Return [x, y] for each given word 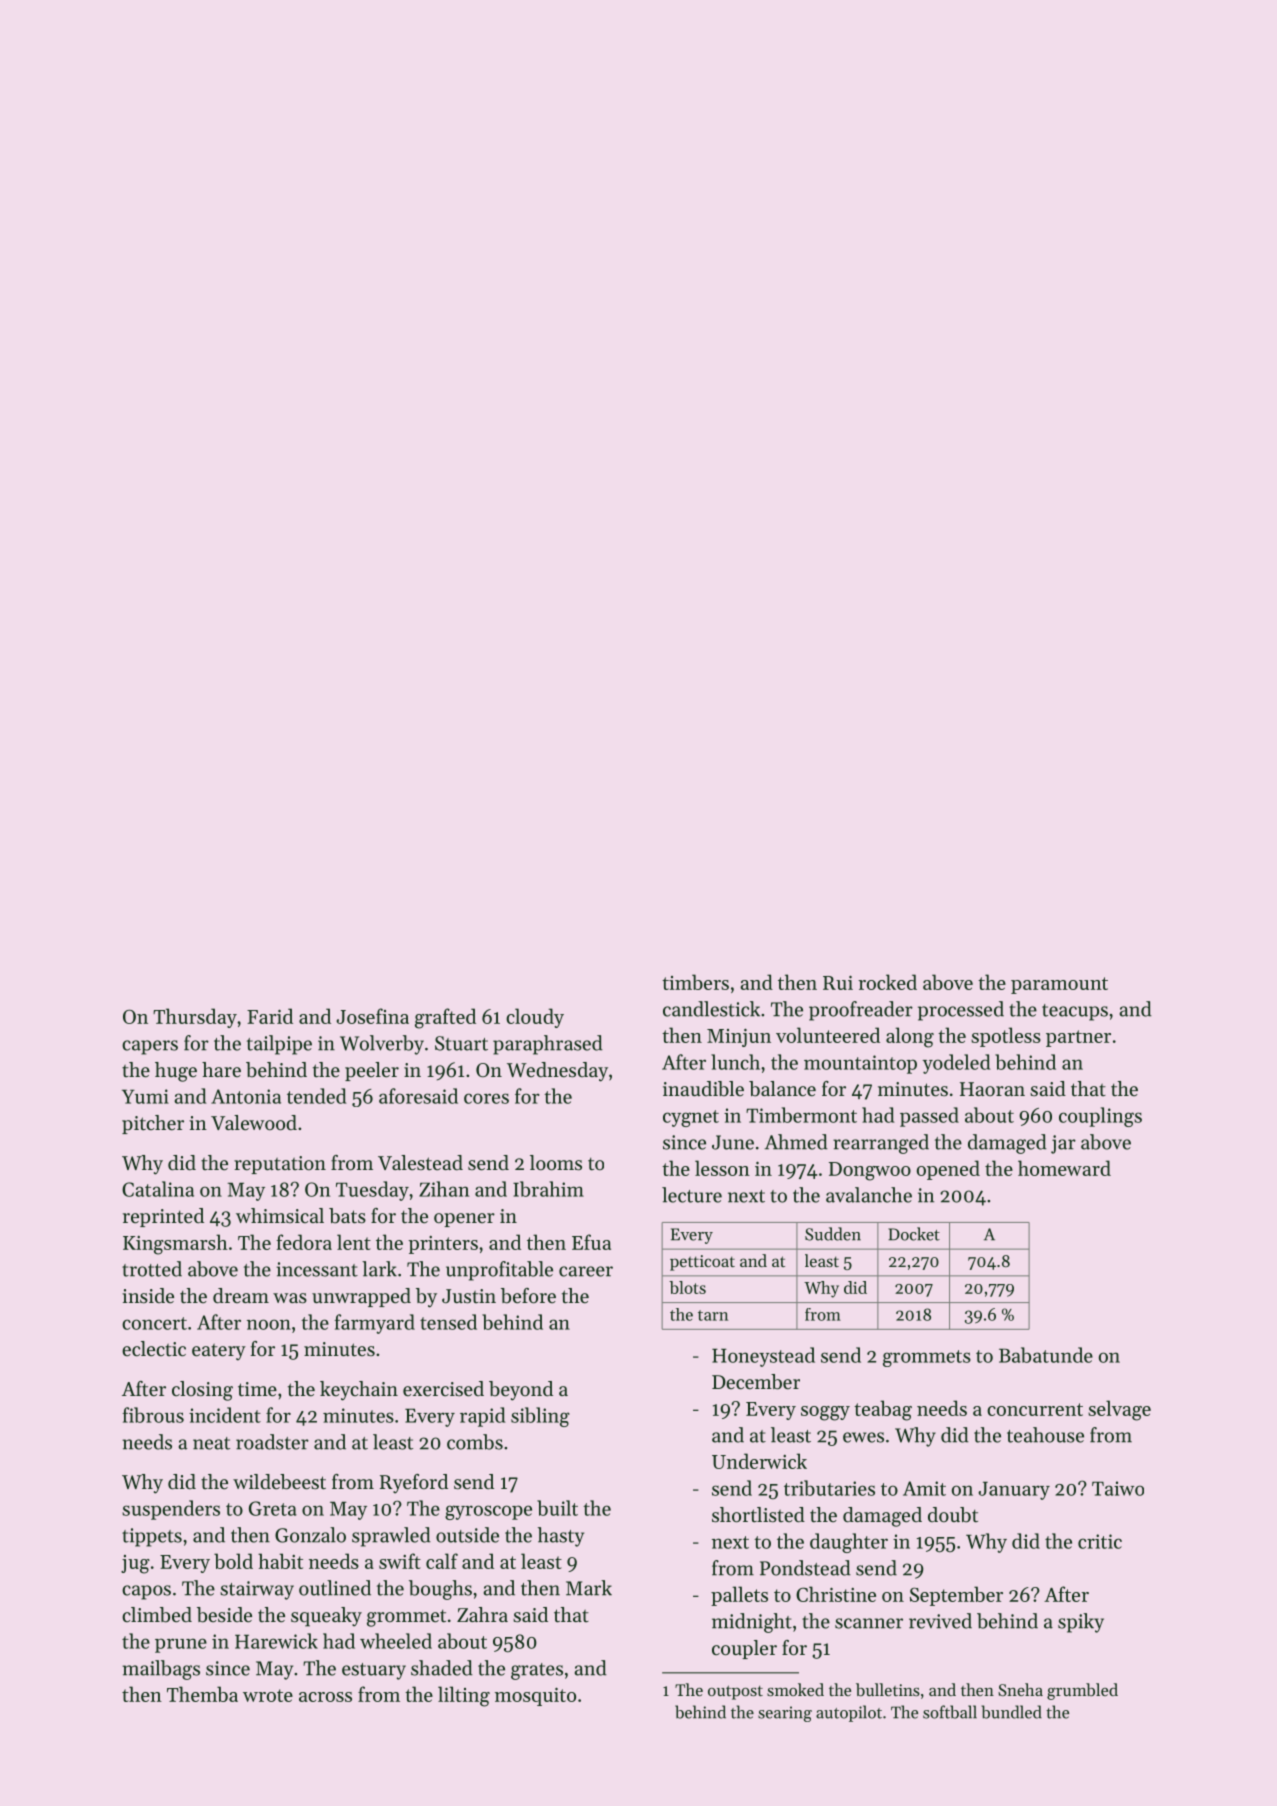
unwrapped [361, 1297]
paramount [1059, 985]
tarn [713, 1315]
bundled [1011, 1712]
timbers [695, 982]
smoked [795, 1689]
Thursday [195, 1018]
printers [443, 1245]
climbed [157, 1615]
